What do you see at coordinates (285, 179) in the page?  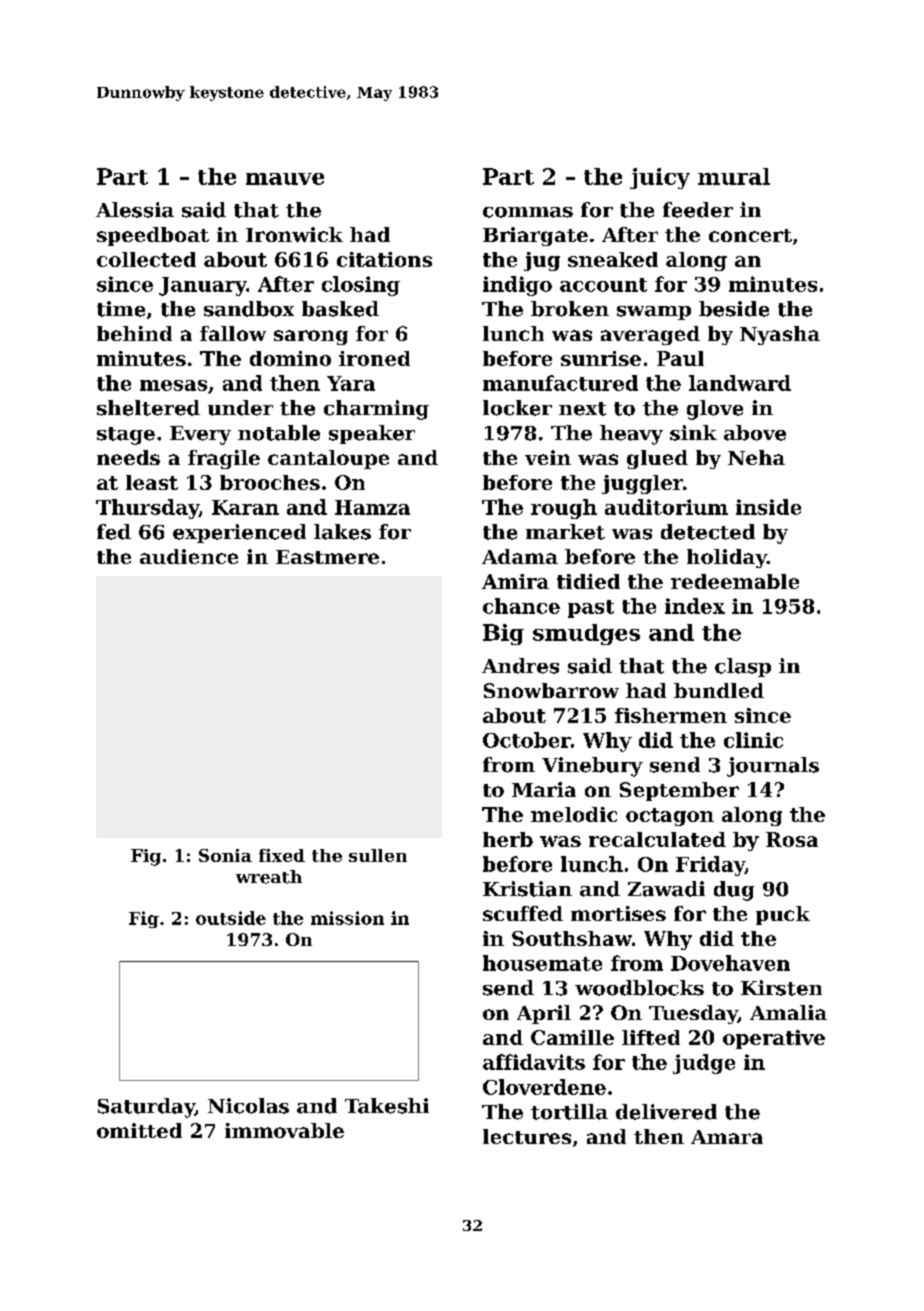 I see `mauve` at bounding box center [285, 179].
